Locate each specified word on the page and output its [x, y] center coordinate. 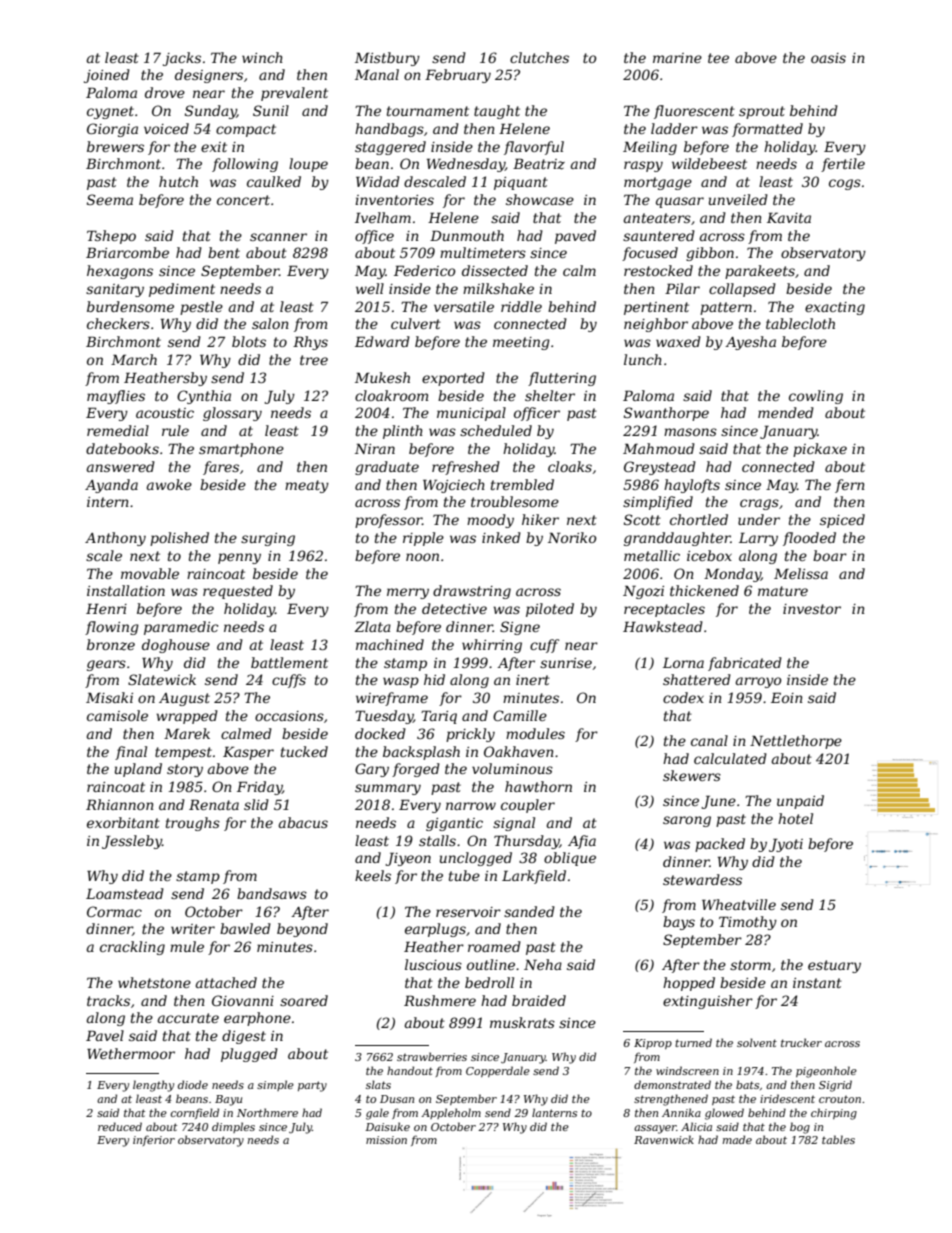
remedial [118, 430]
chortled [699, 519]
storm [750, 965]
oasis [828, 58]
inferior [154, 1140]
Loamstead [125, 893]
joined [107, 76]
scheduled [496, 430]
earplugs [435, 930]
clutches [539, 57]
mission [386, 1140]
